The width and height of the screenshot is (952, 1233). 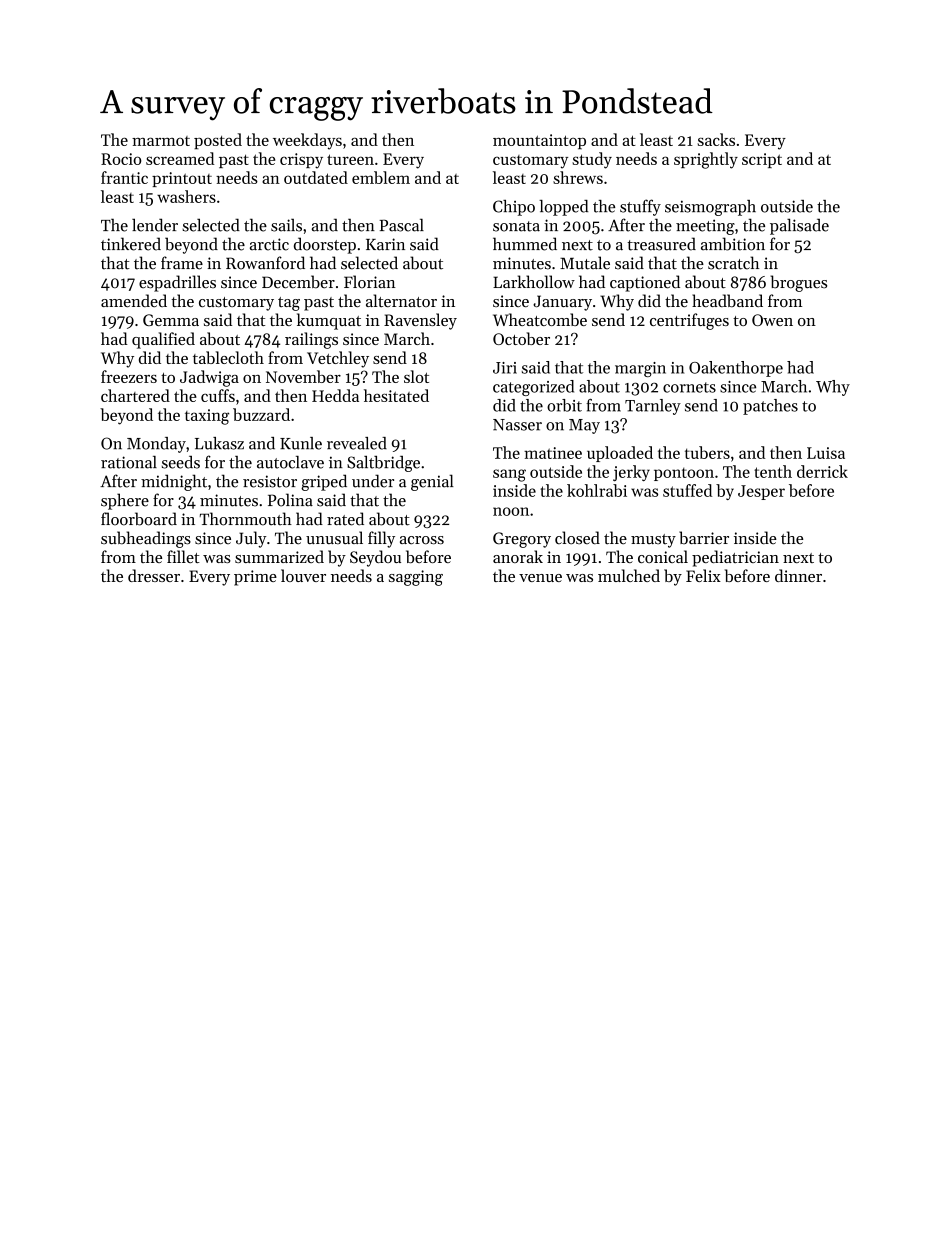 I want to click on tablecloth, so click(x=228, y=357).
